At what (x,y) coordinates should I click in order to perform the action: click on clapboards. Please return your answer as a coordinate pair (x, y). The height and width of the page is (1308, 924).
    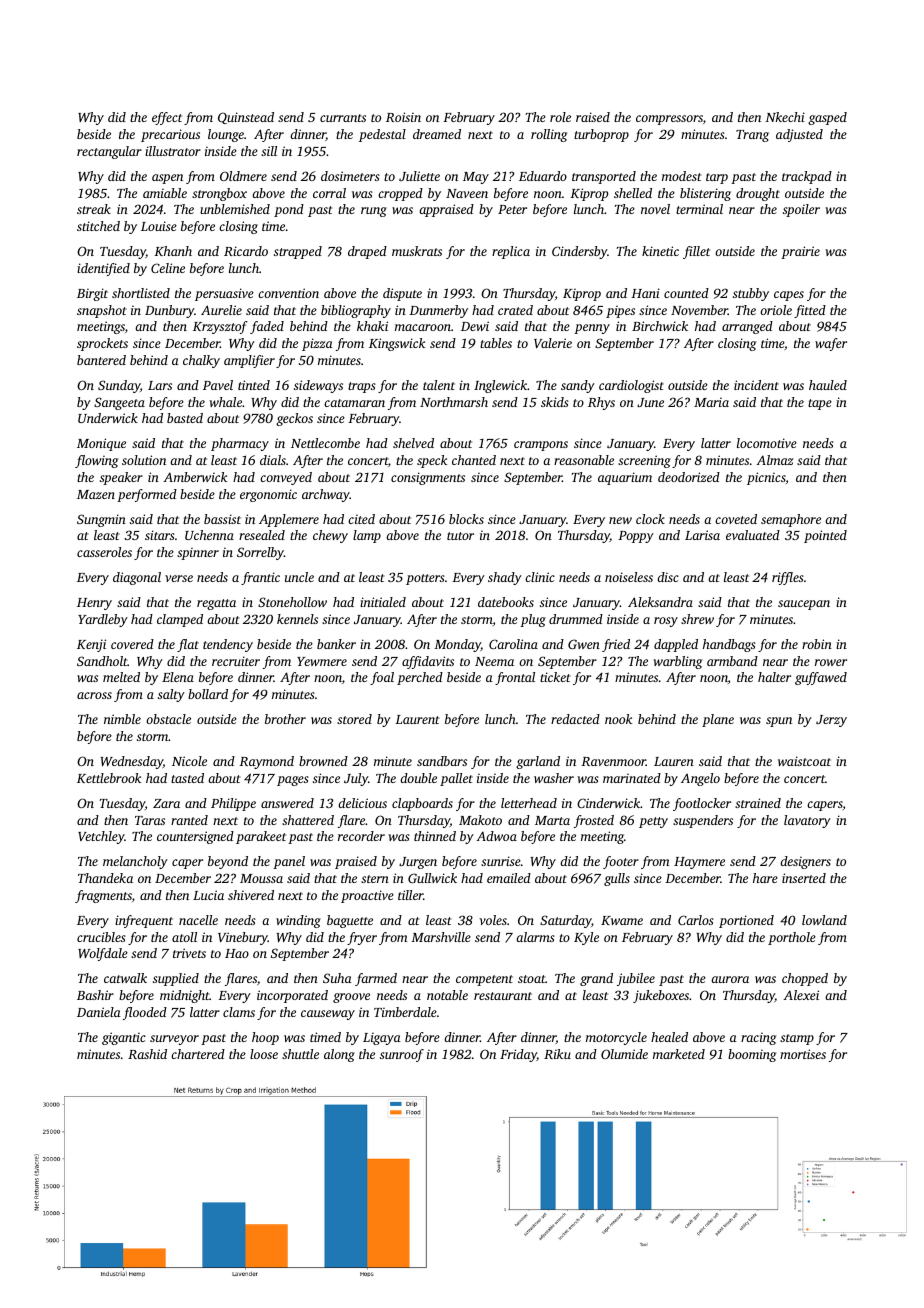
    Looking at the image, I should click on (422, 804).
